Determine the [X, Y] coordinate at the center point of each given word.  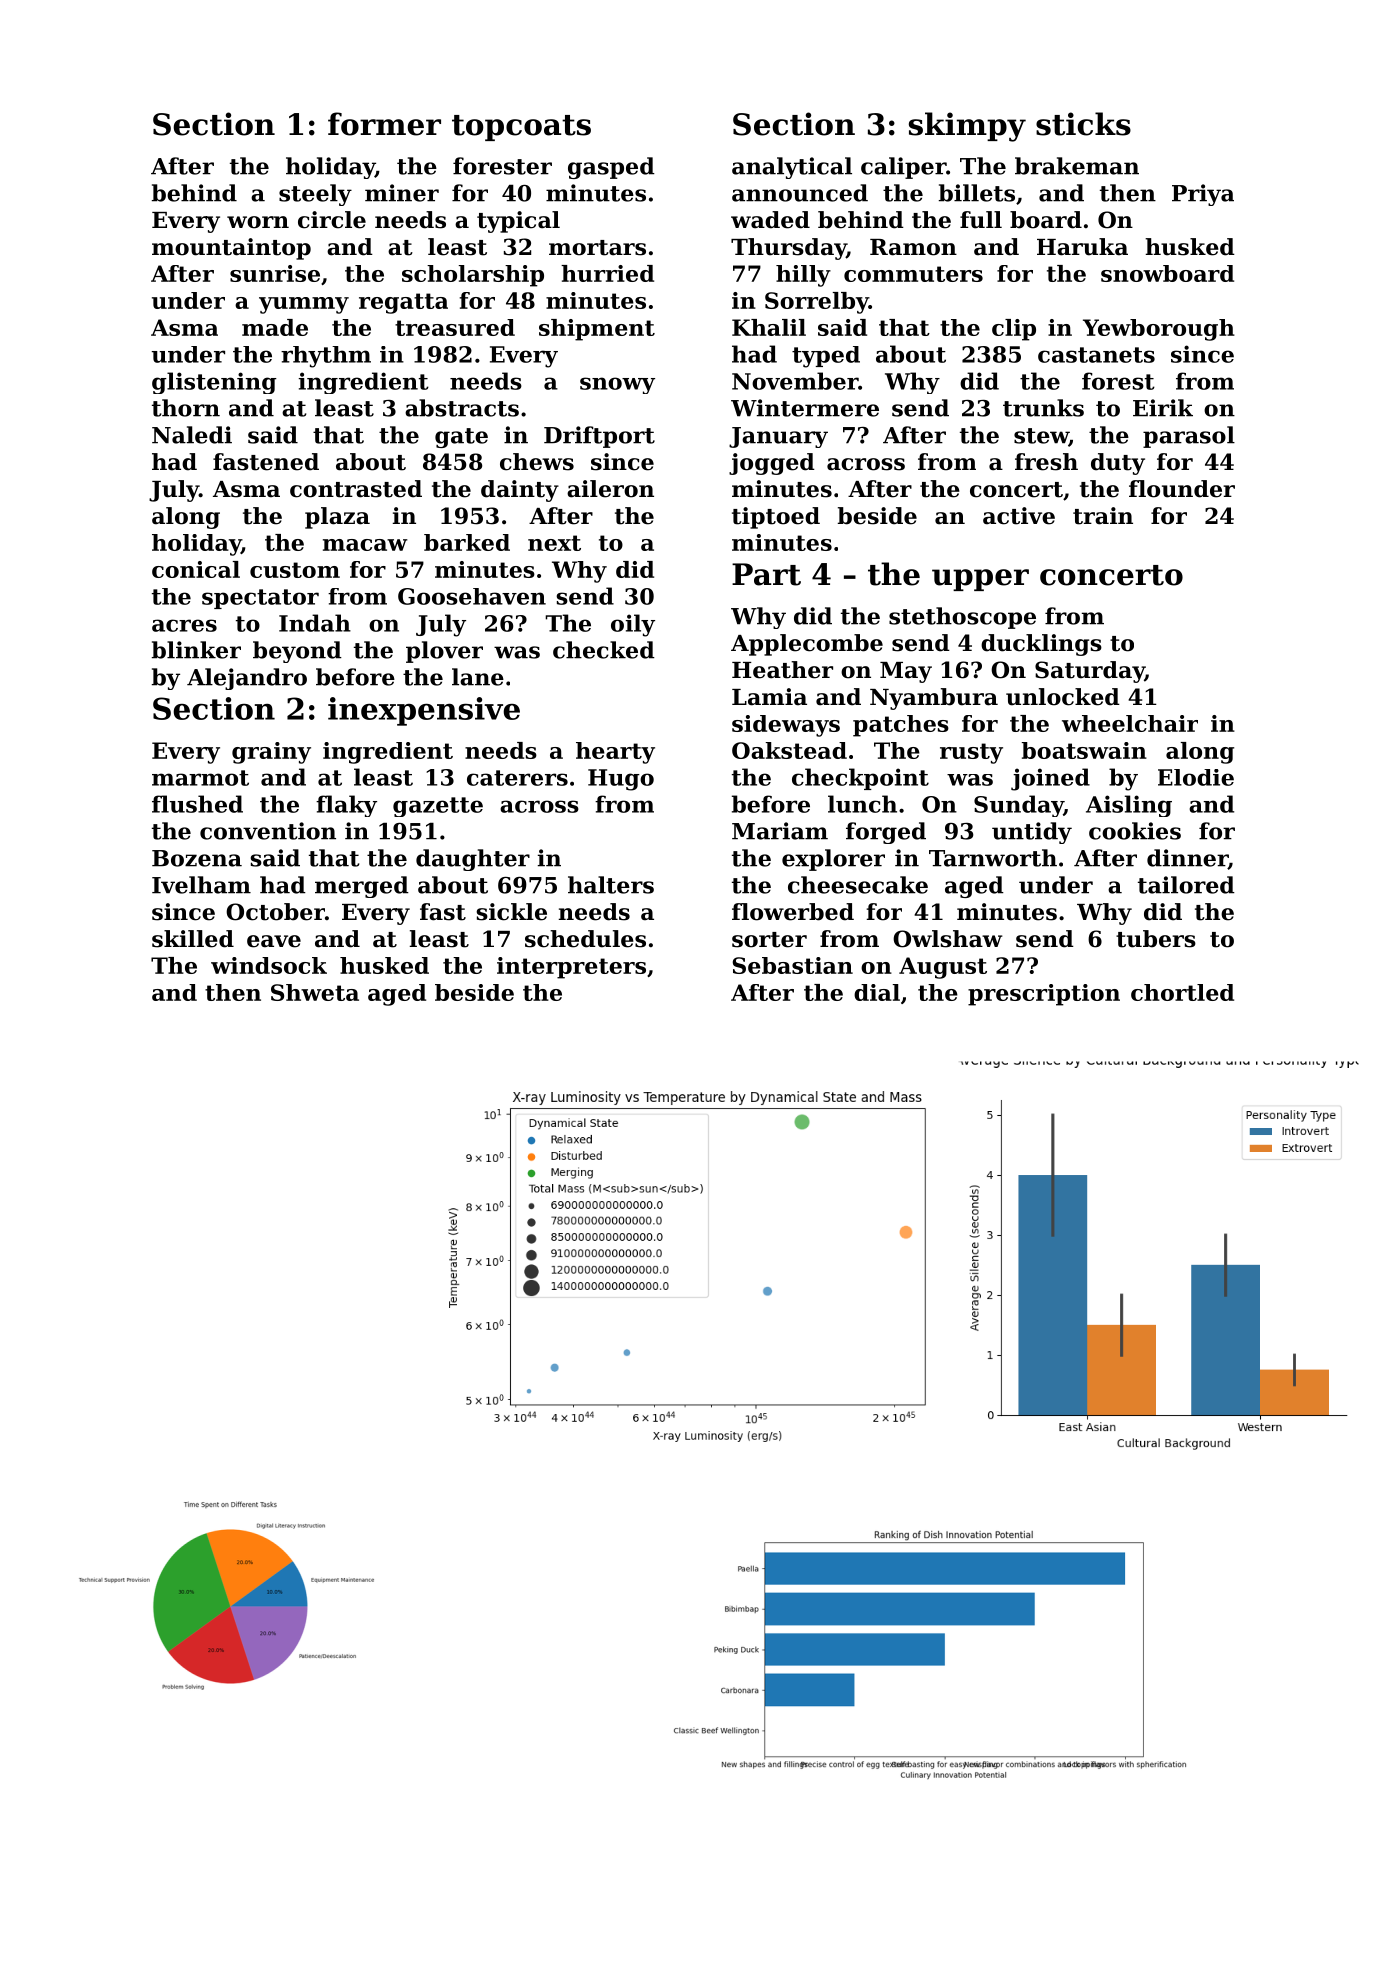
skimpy [967, 127]
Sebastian [793, 965]
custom [295, 570]
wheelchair [1130, 723]
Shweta [315, 992]
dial [877, 992]
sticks [1083, 124]
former [384, 124]
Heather [782, 670]
